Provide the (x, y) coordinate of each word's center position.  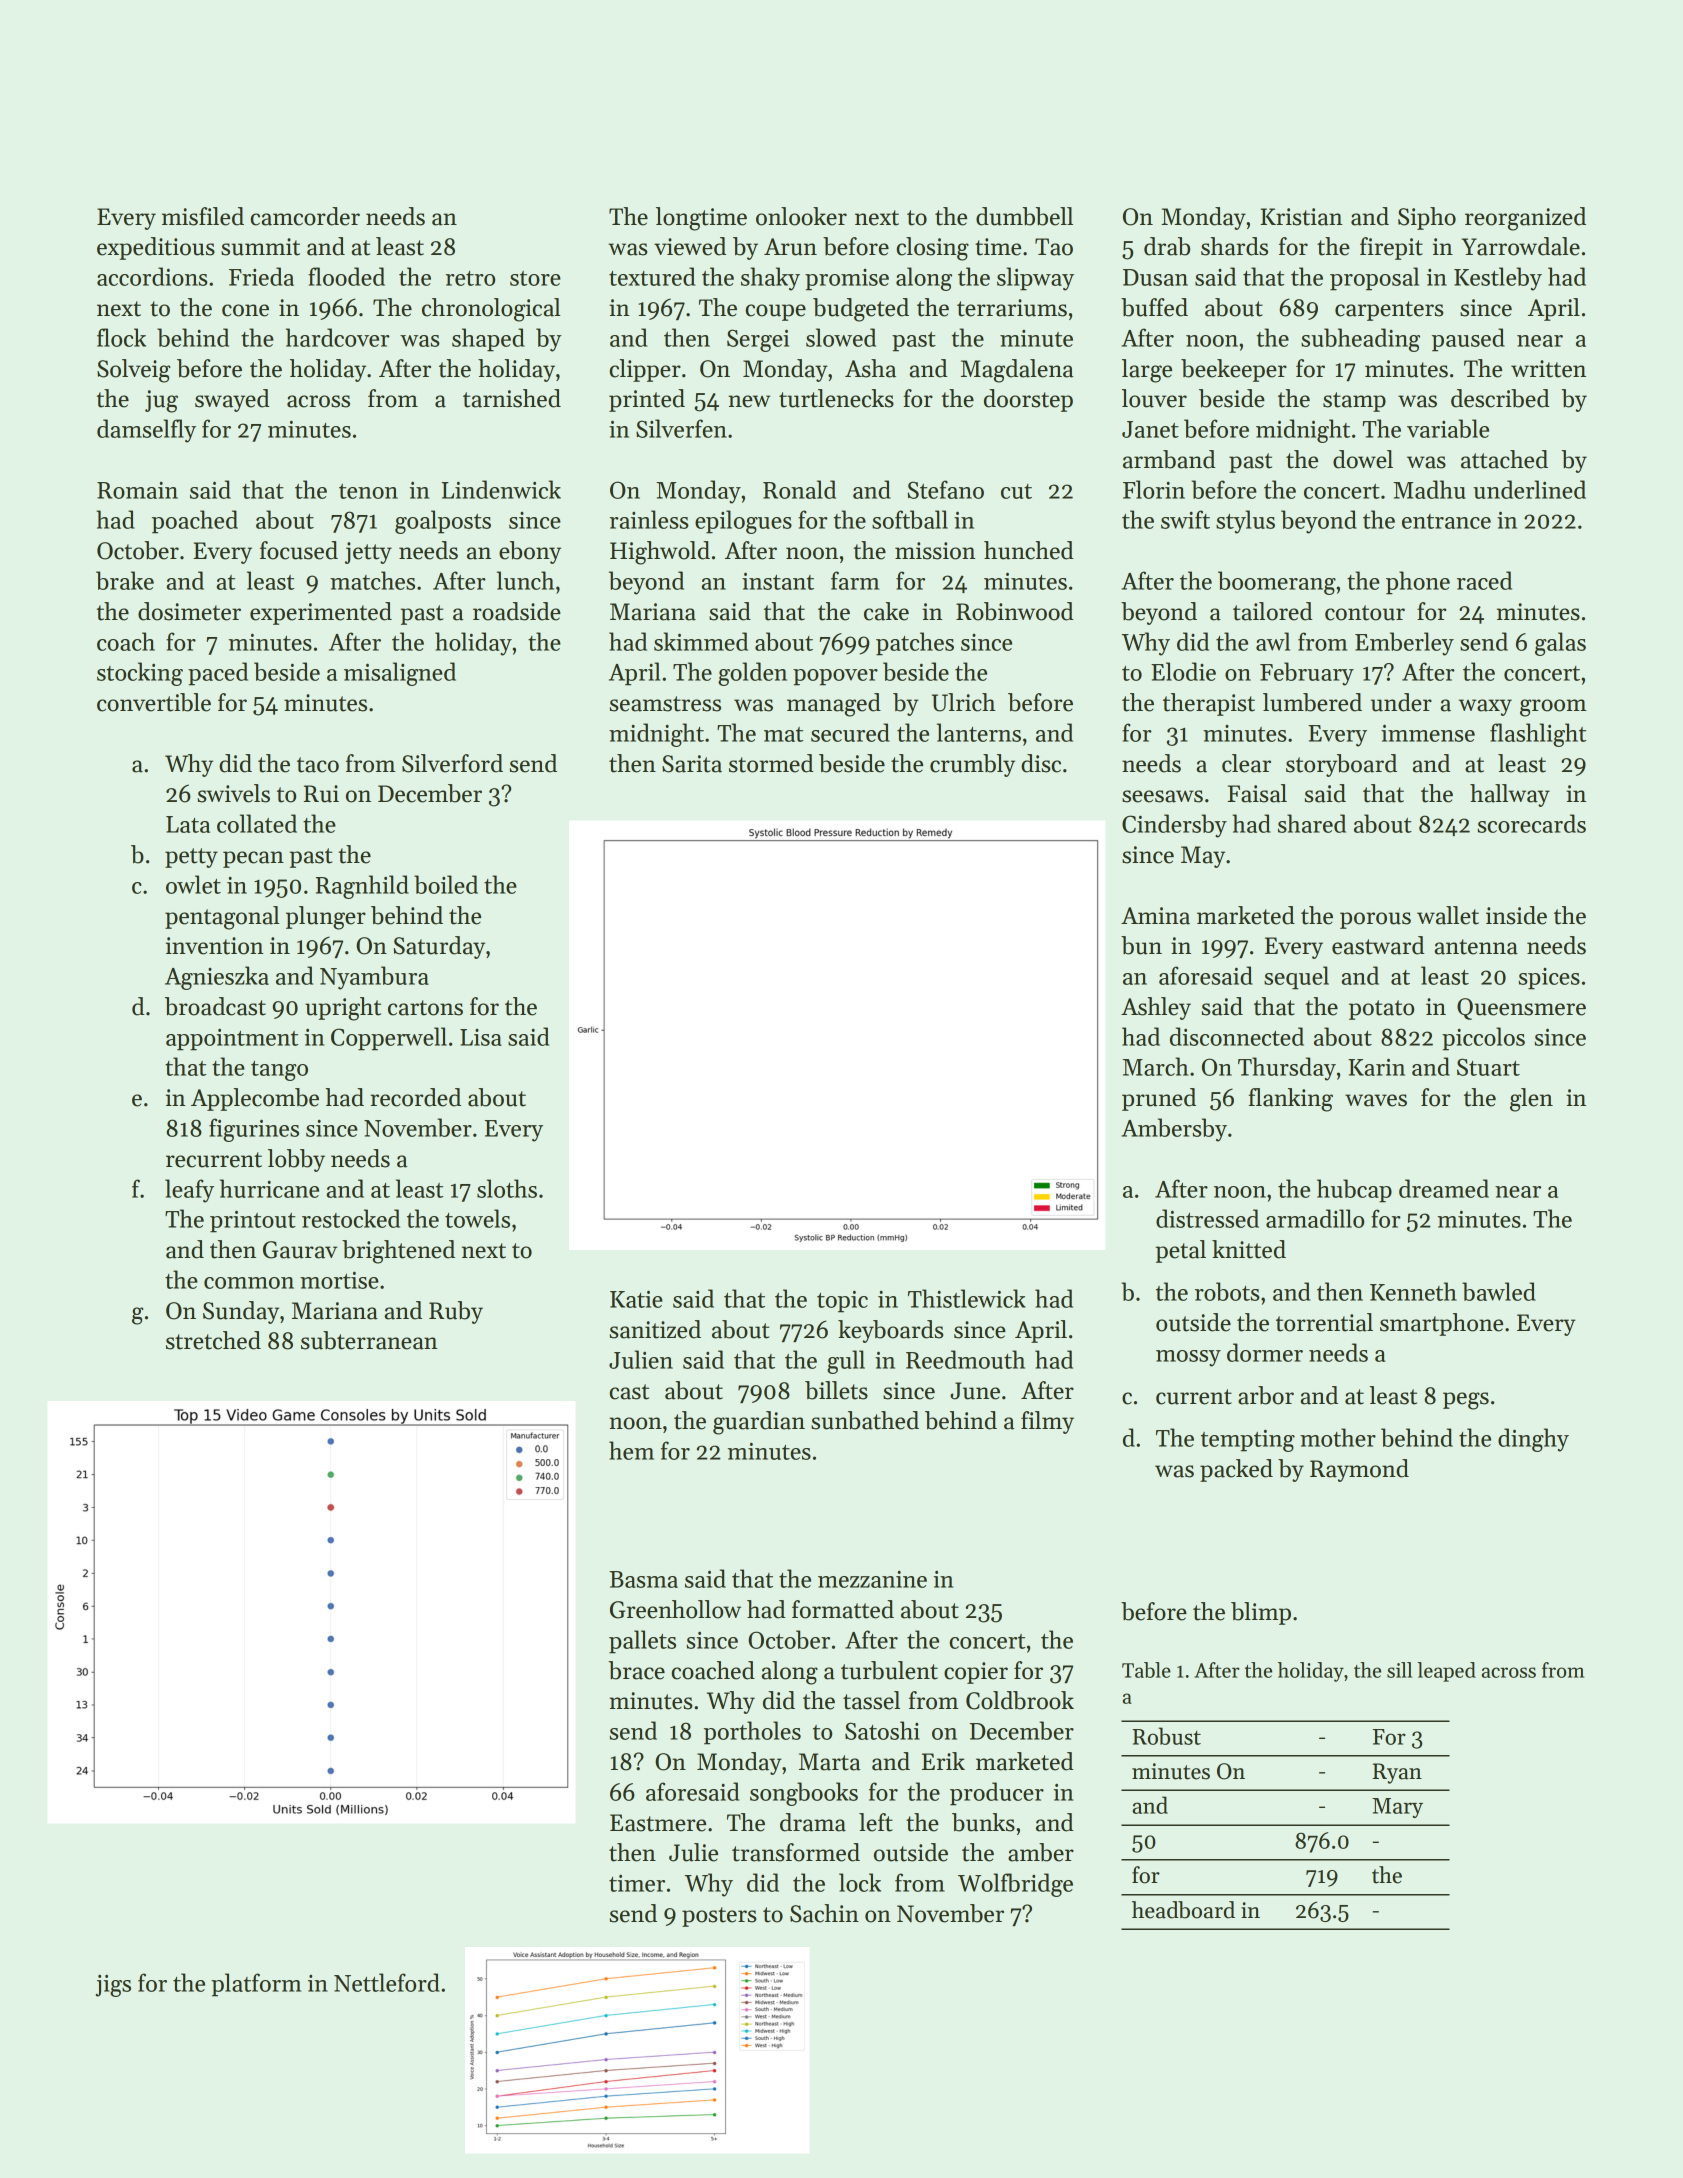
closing (933, 249)
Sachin (824, 1913)
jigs (113, 1985)
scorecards (1532, 823)
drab (1167, 246)
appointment (232, 1039)
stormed (771, 763)
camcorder (305, 216)
